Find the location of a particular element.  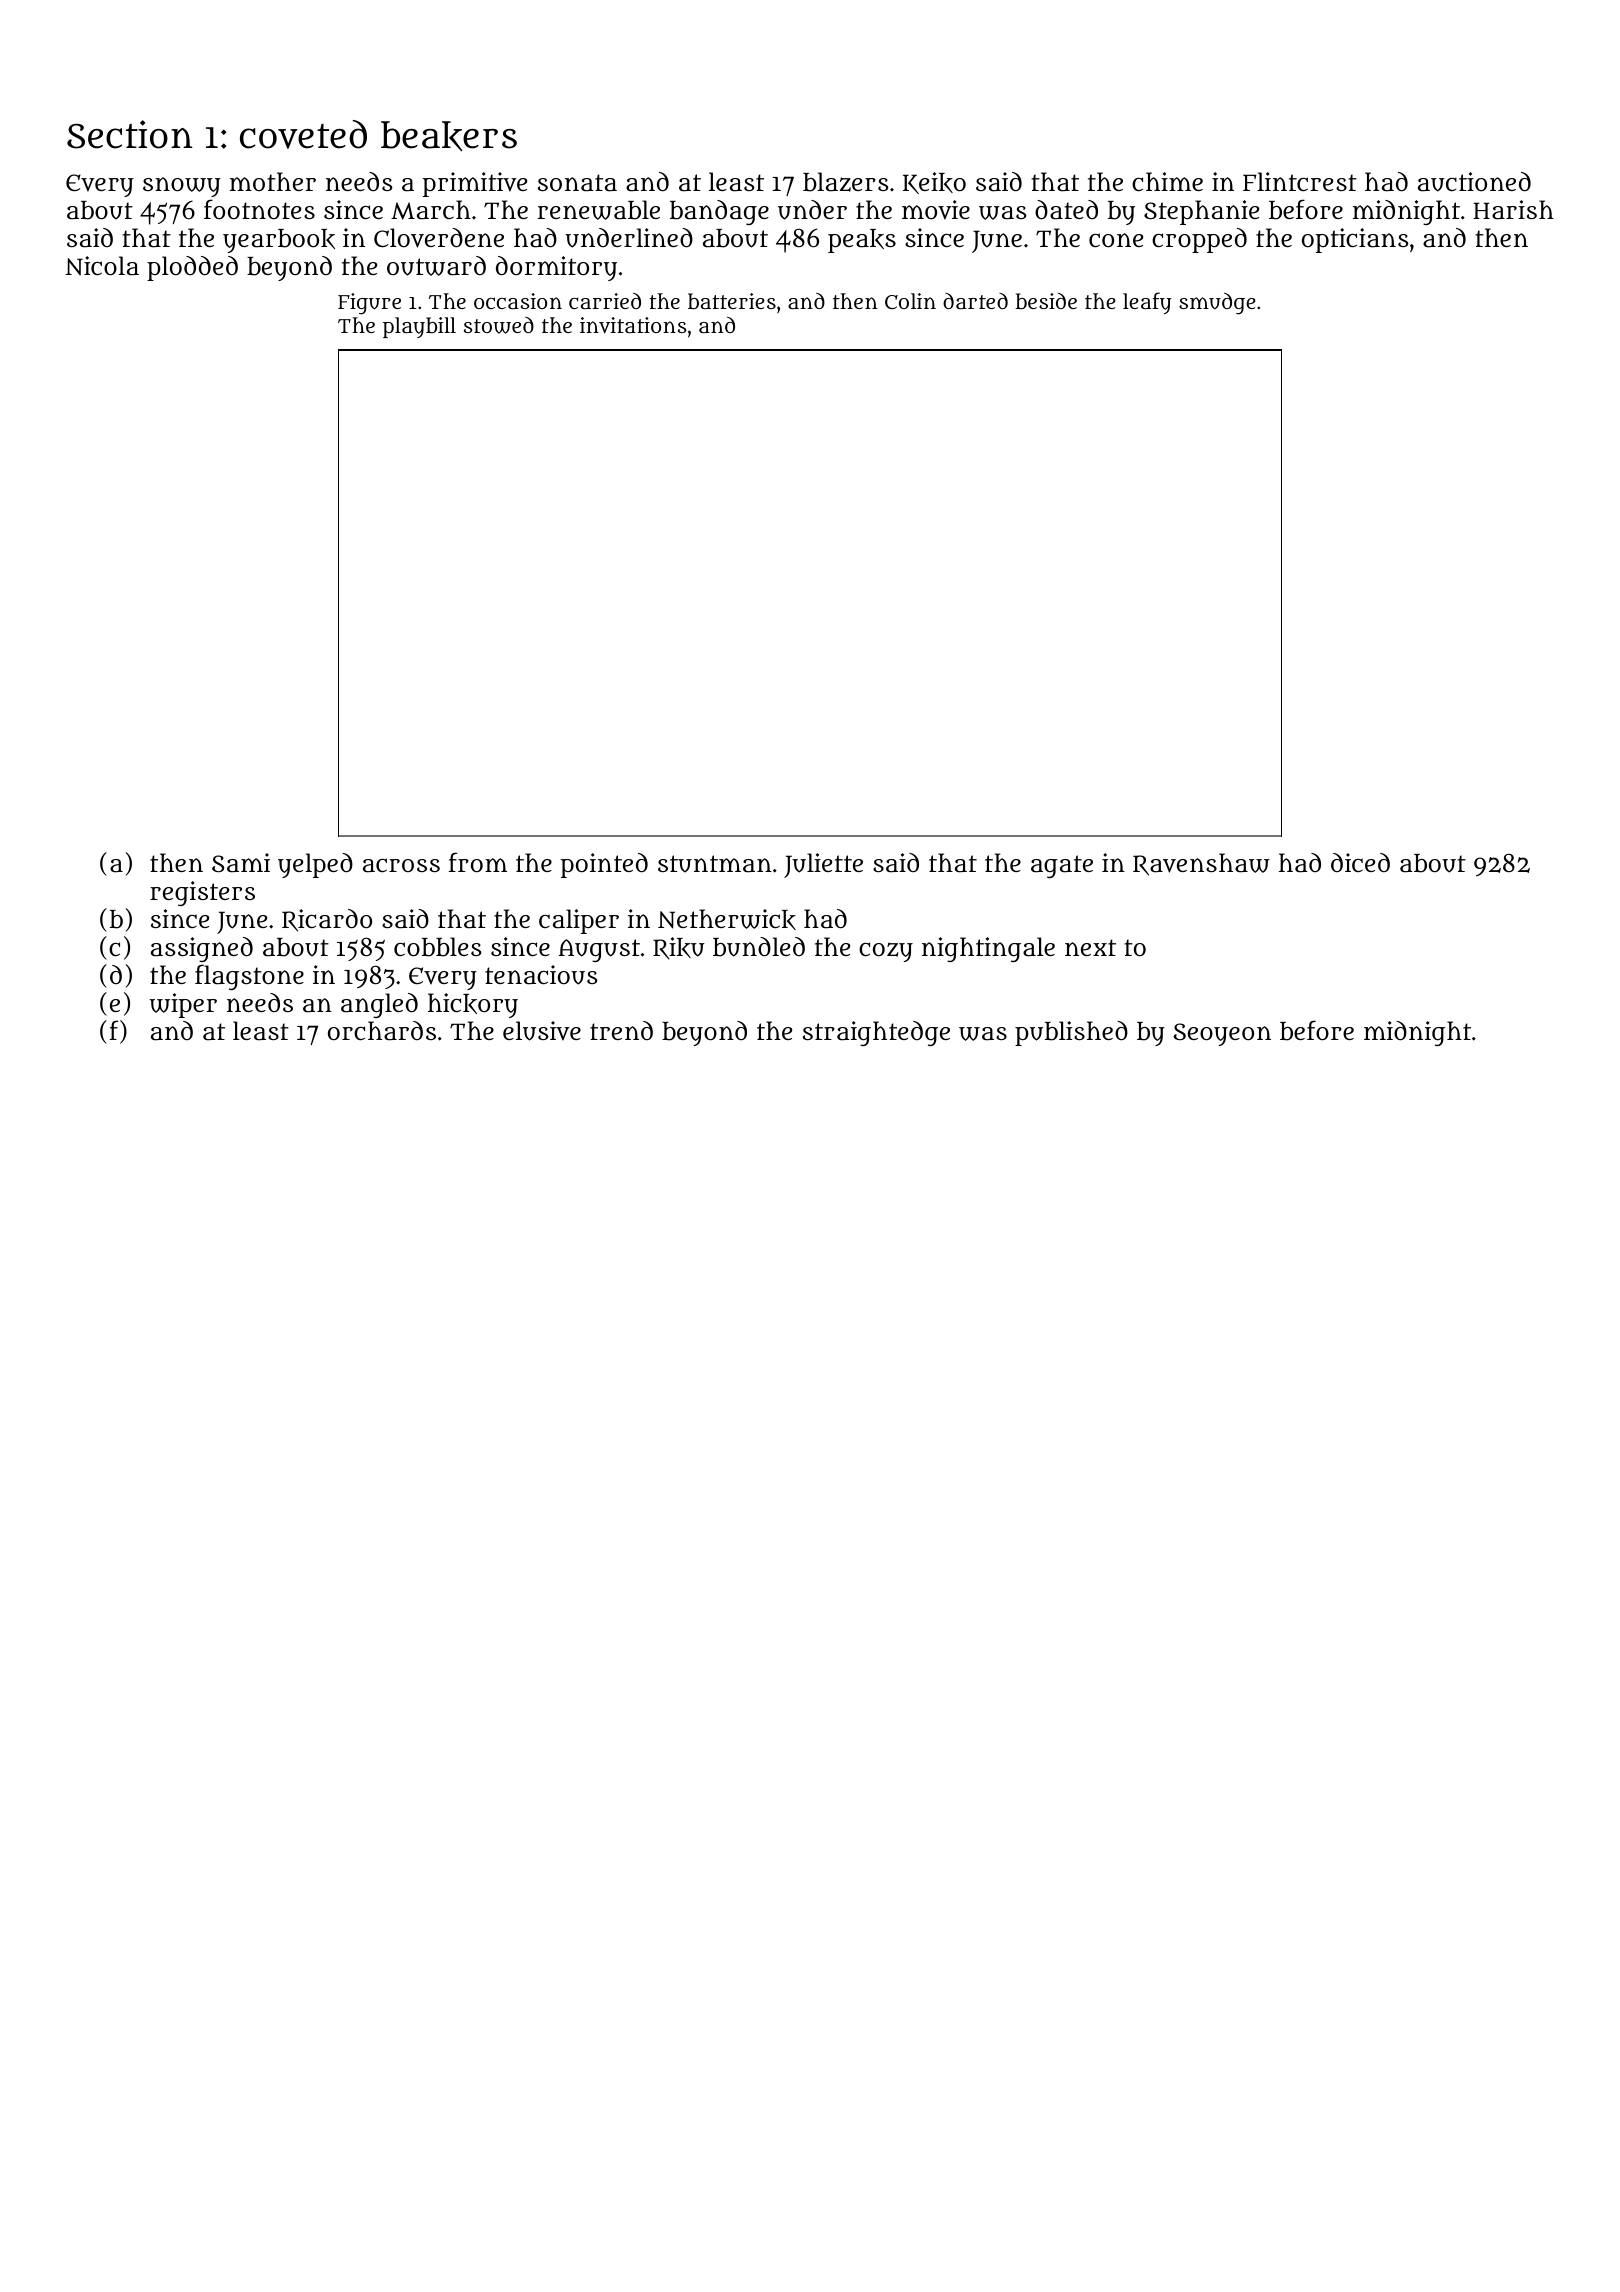

smudge is located at coordinates (1217, 304).
